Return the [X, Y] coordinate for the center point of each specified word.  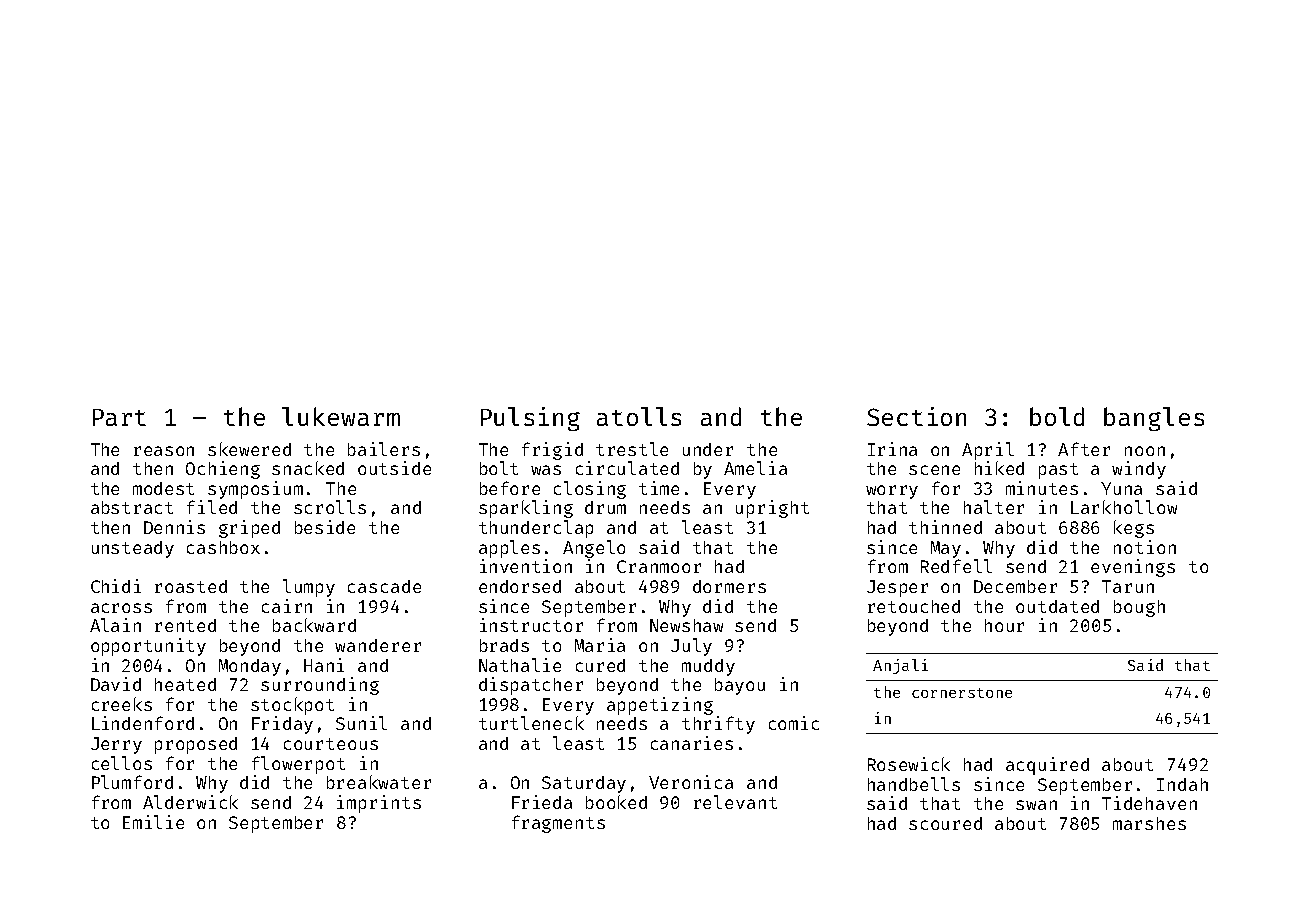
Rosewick [909, 764]
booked [616, 802]
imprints [379, 804]
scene [934, 470]
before [510, 488]
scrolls [330, 507]
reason [164, 451]
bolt [499, 468]
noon [1145, 451]
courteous [331, 744]
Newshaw [686, 625]
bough [1139, 608]
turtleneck [531, 723]
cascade [384, 586]
